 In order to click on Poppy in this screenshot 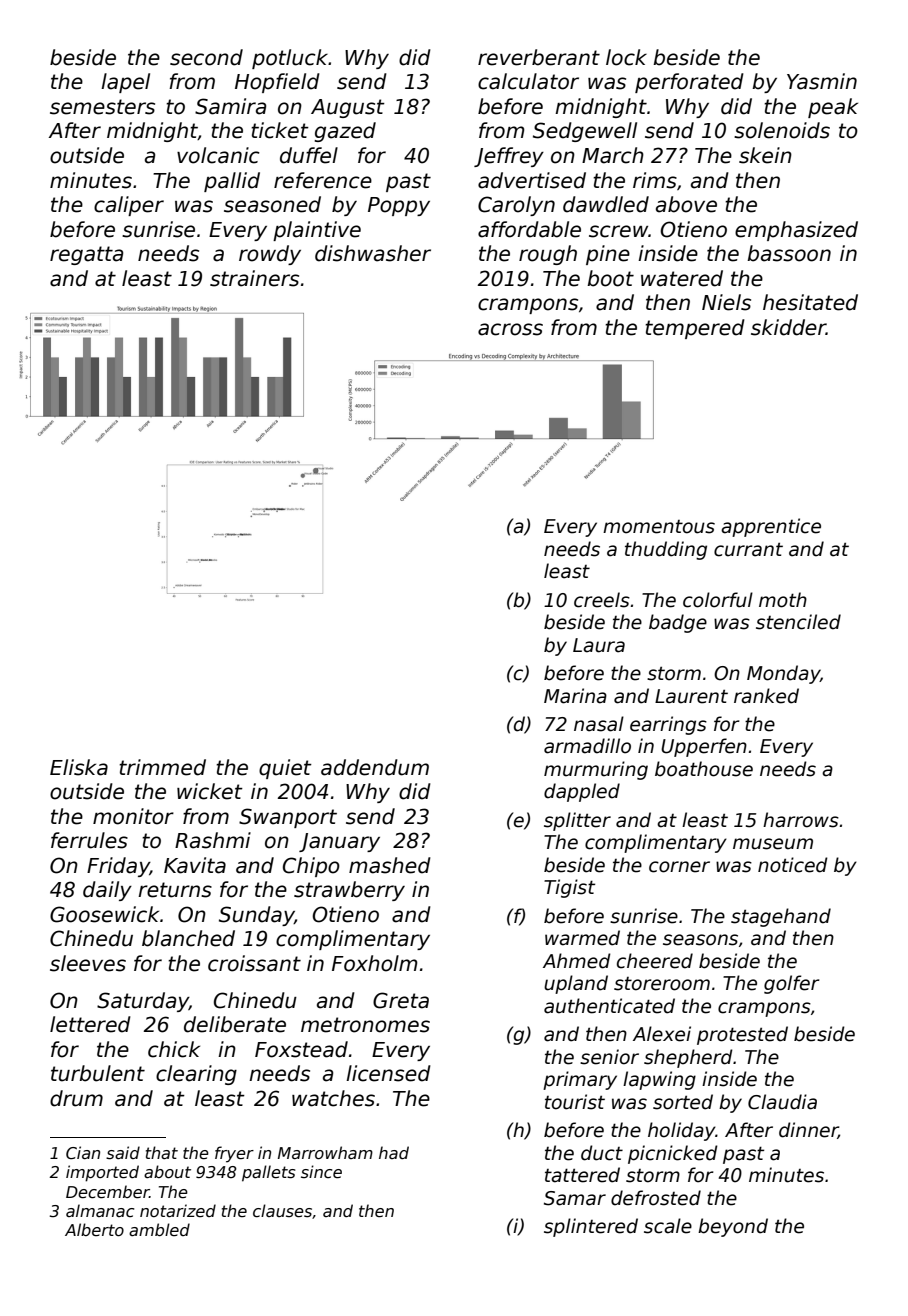, I will do `click(399, 206)`.
